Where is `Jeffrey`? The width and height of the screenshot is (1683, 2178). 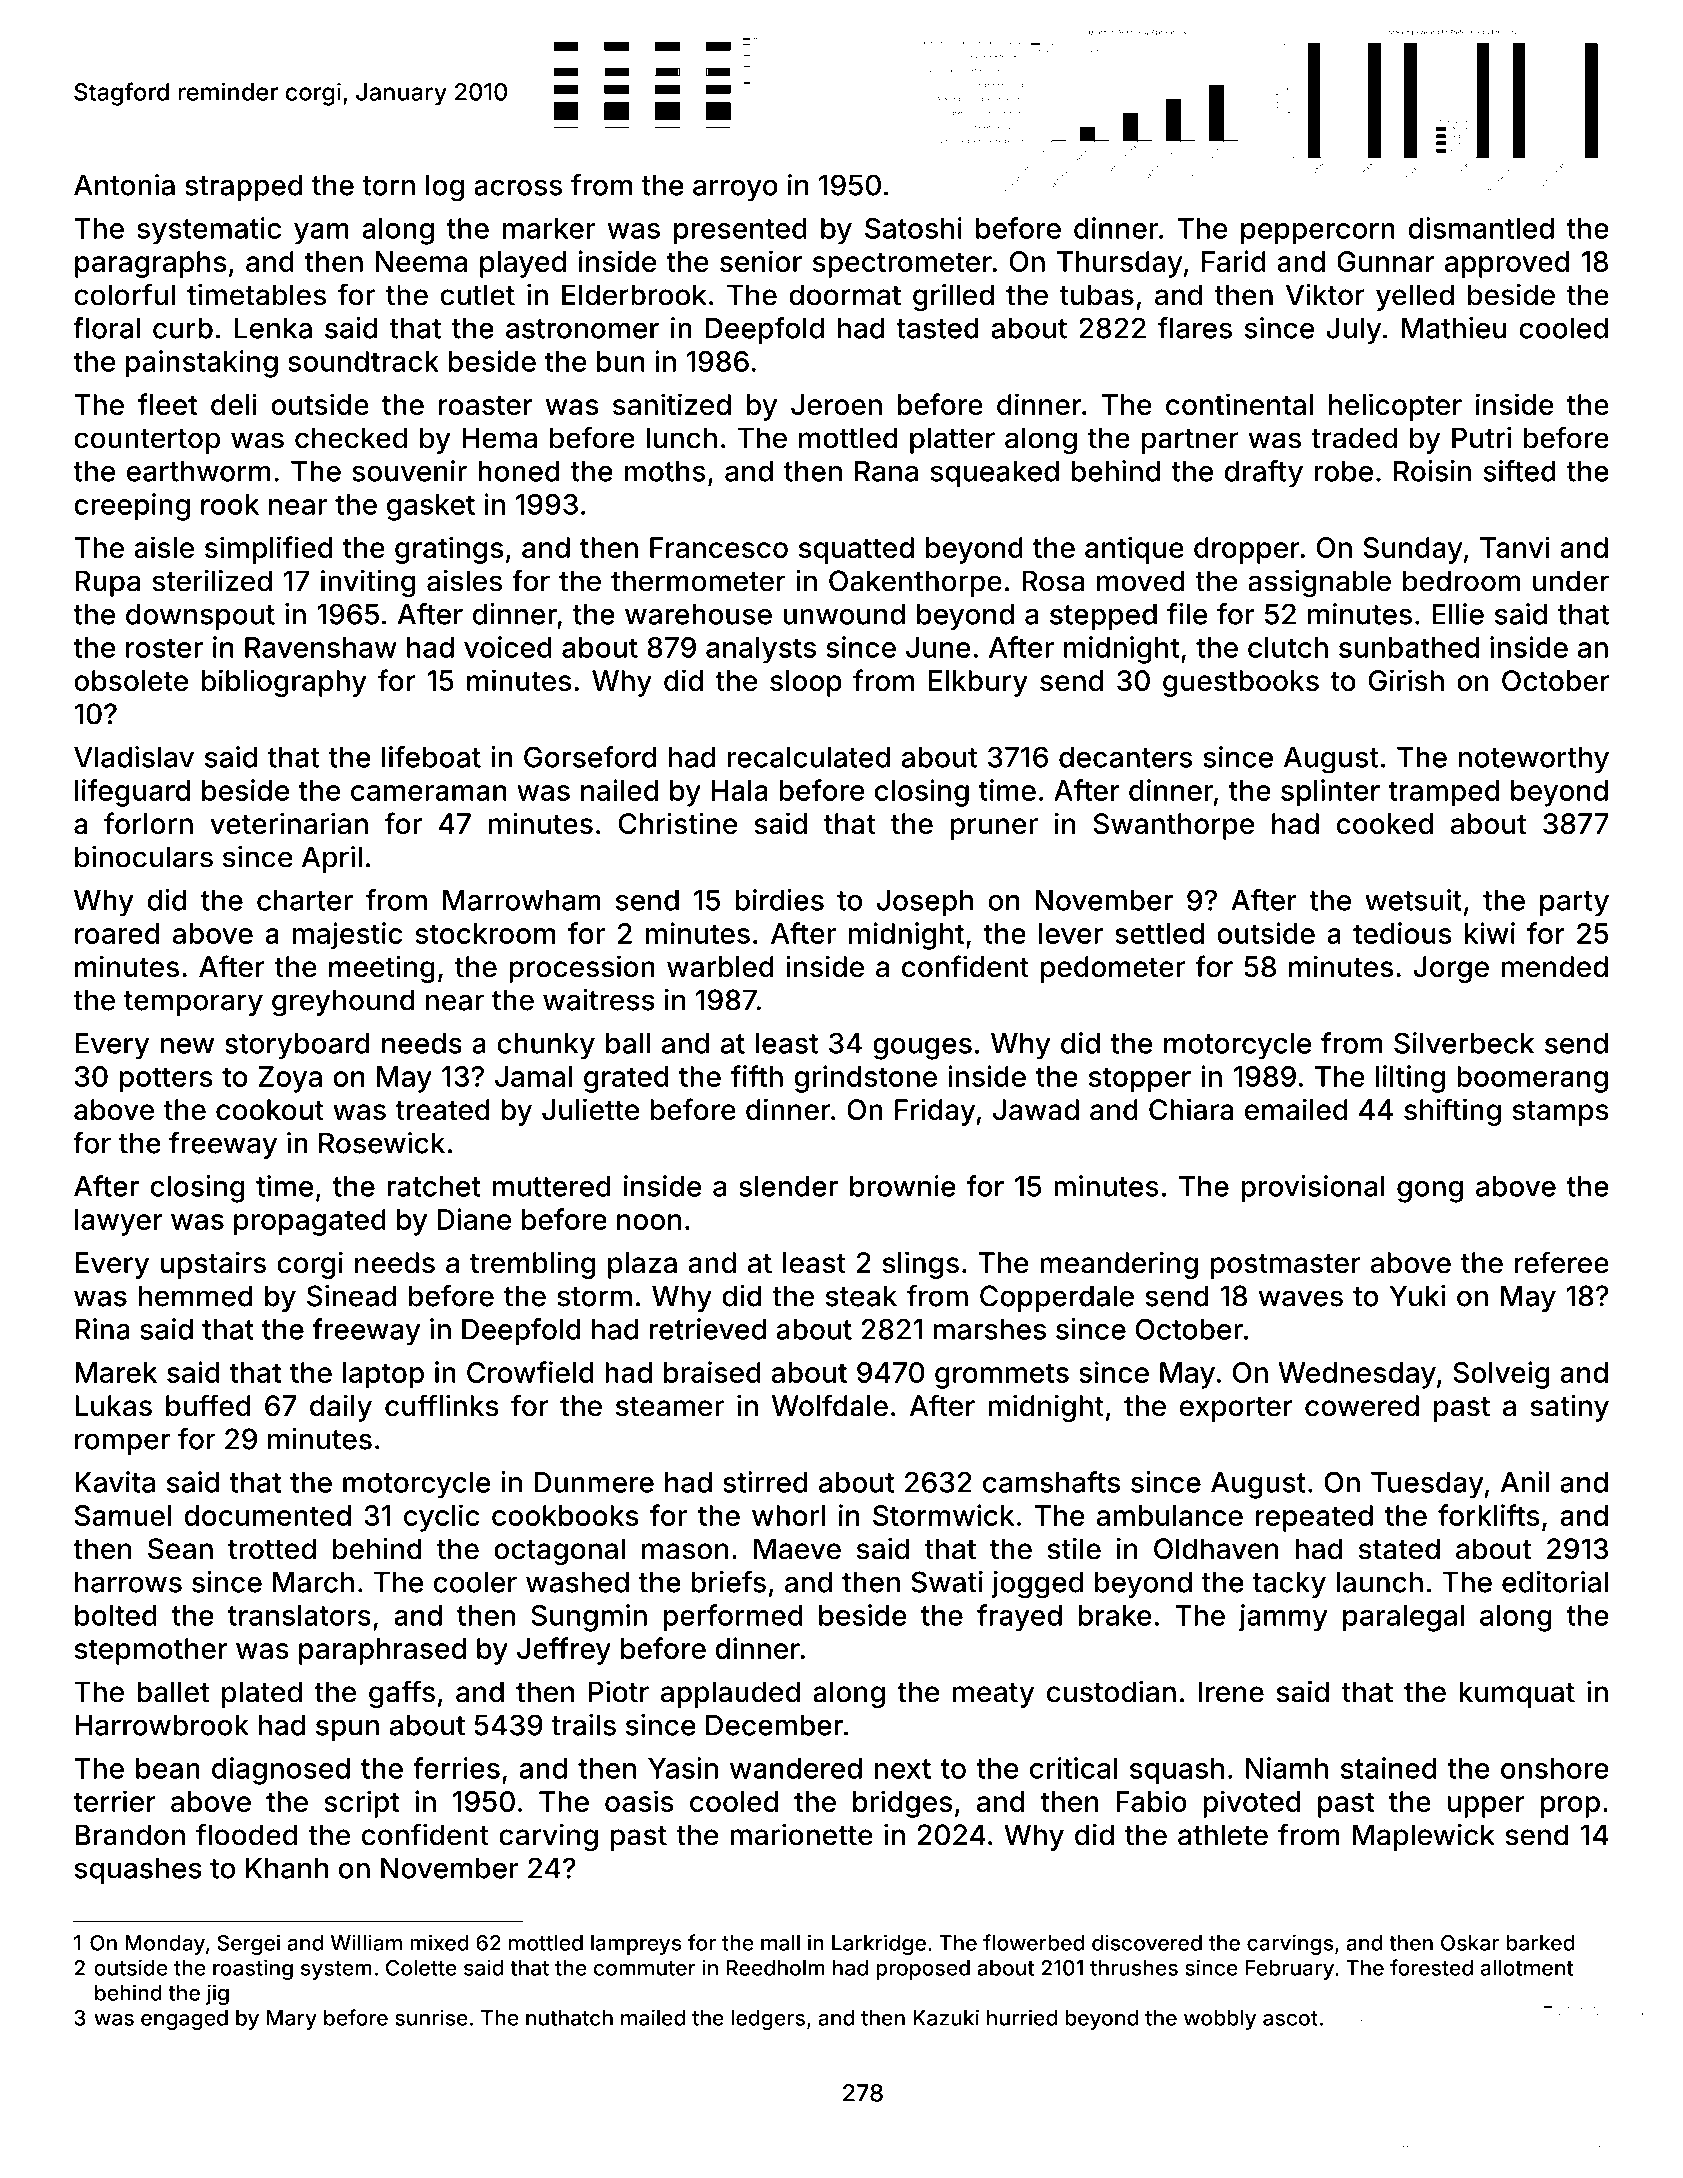 Jeffrey is located at coordinates (564, 1651).
